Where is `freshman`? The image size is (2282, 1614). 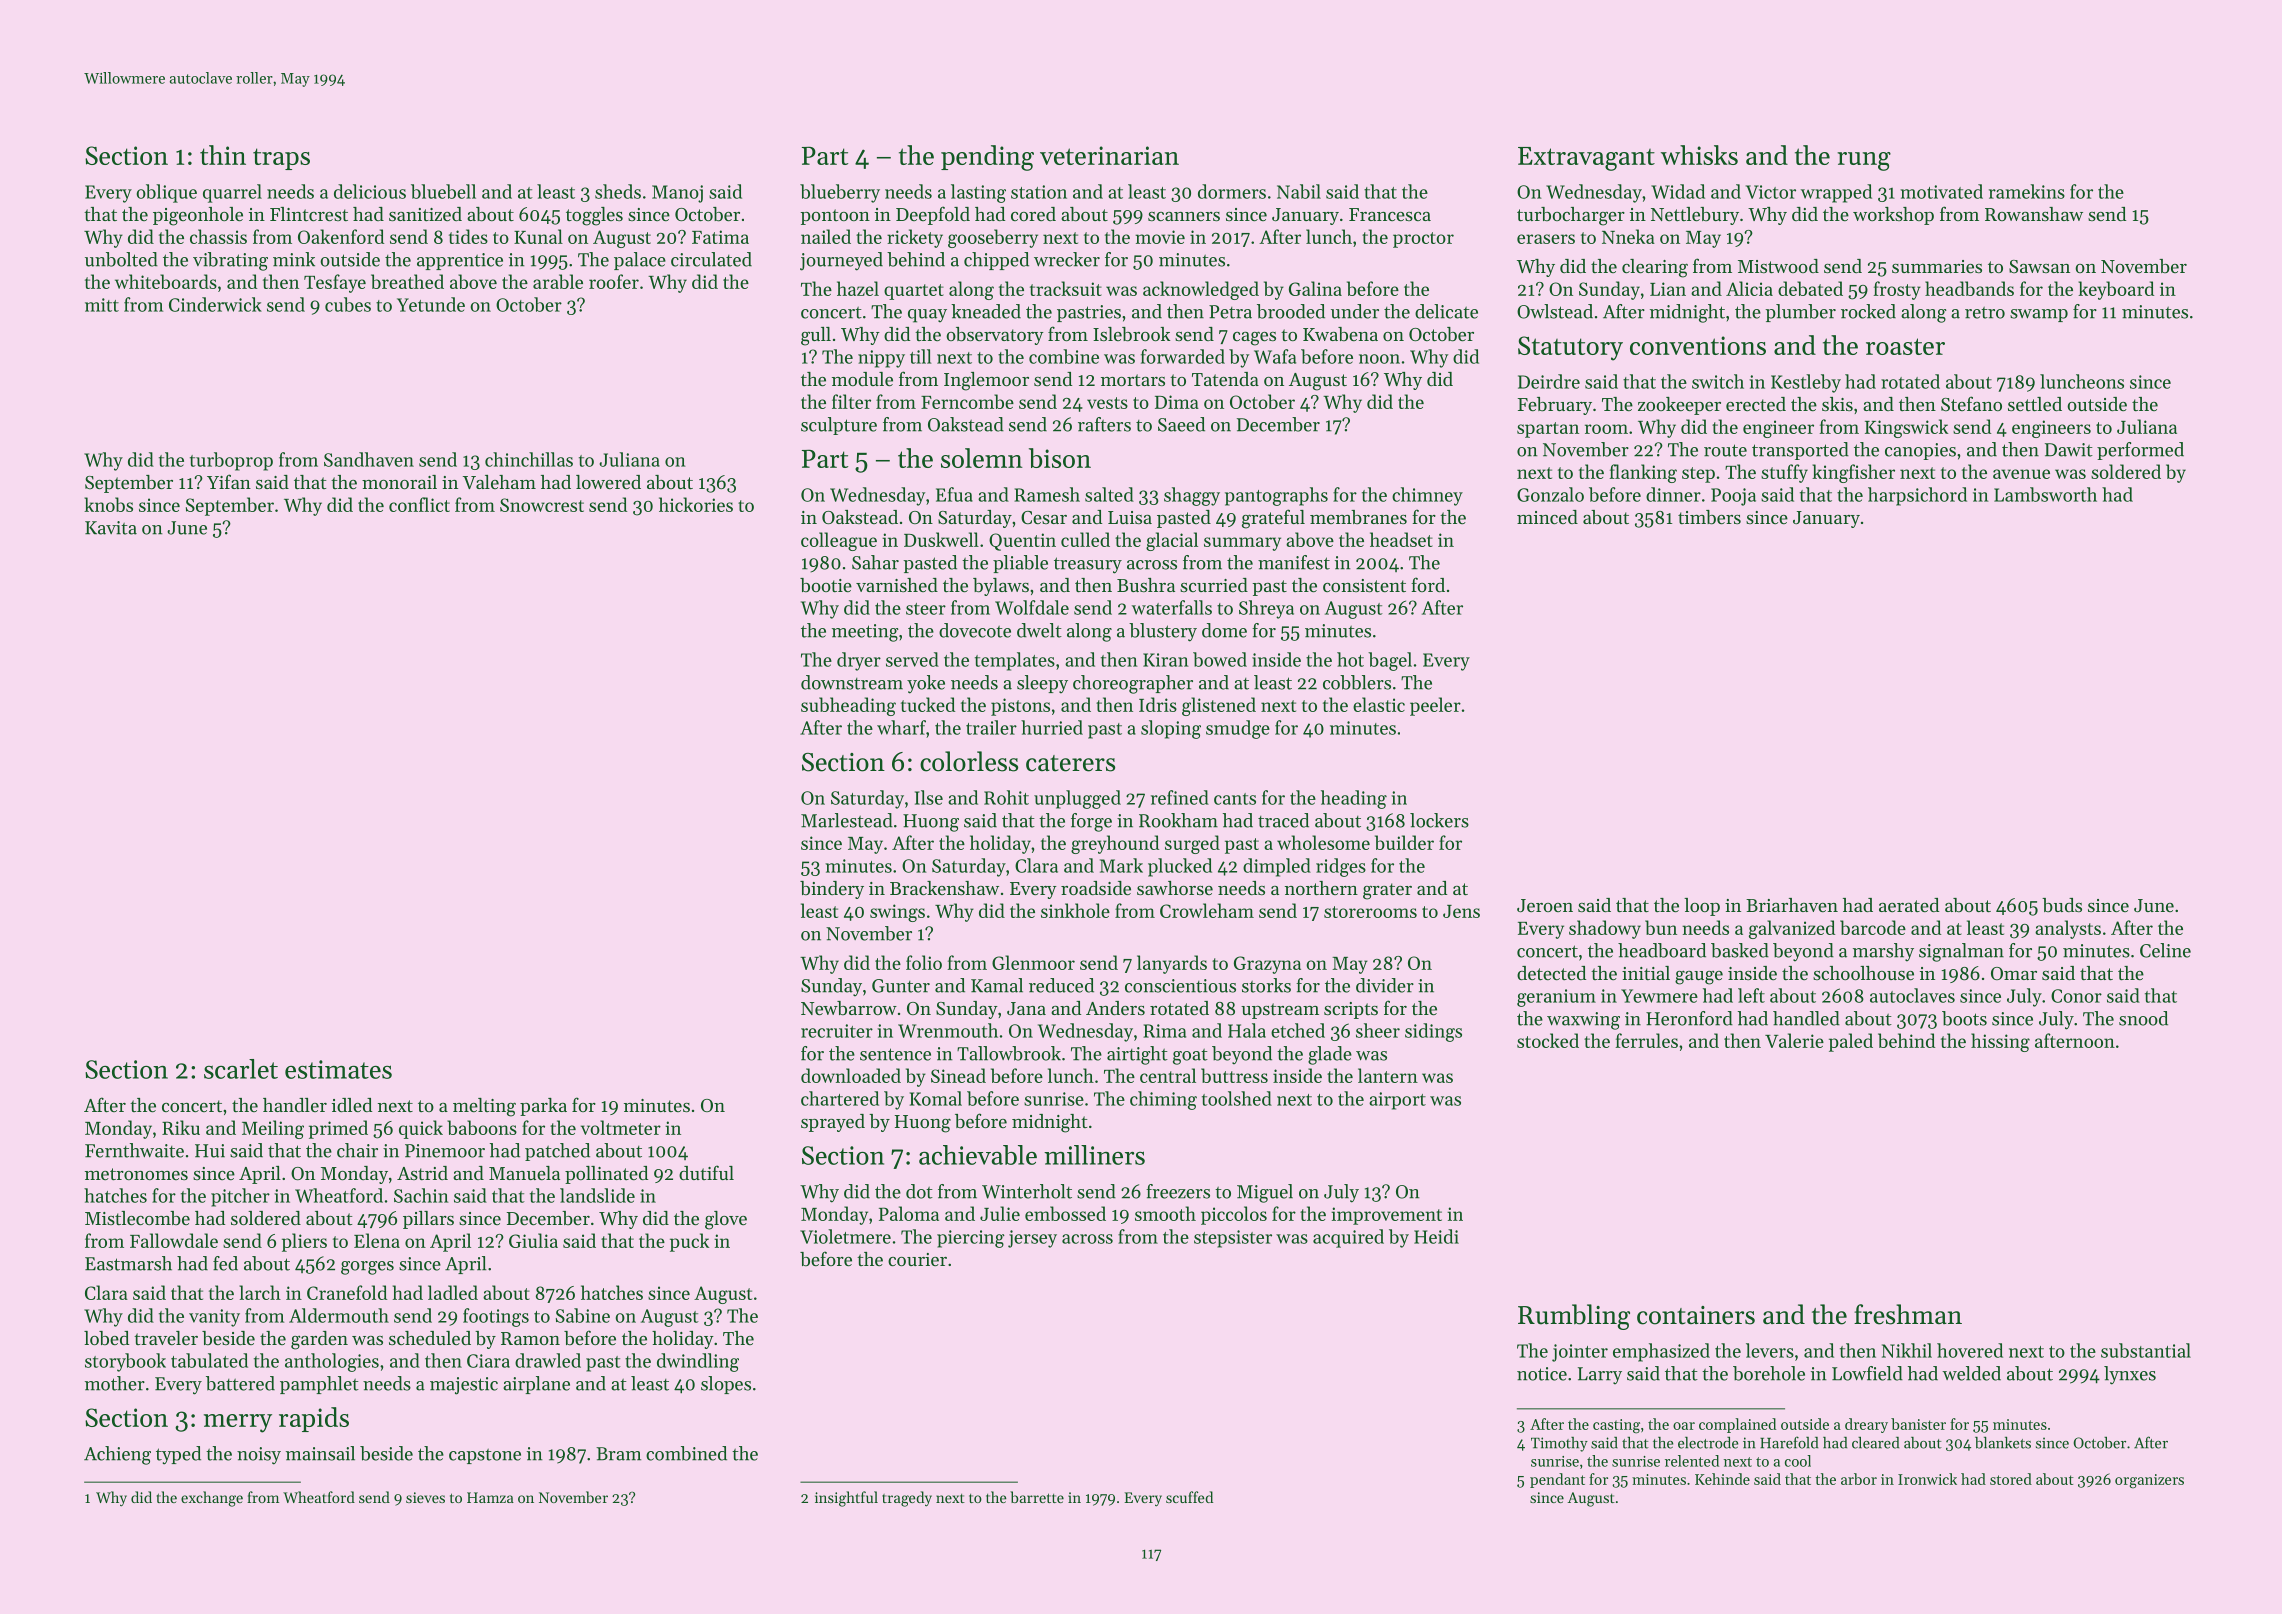 freshman is located at coordinates (1908, 1314).
